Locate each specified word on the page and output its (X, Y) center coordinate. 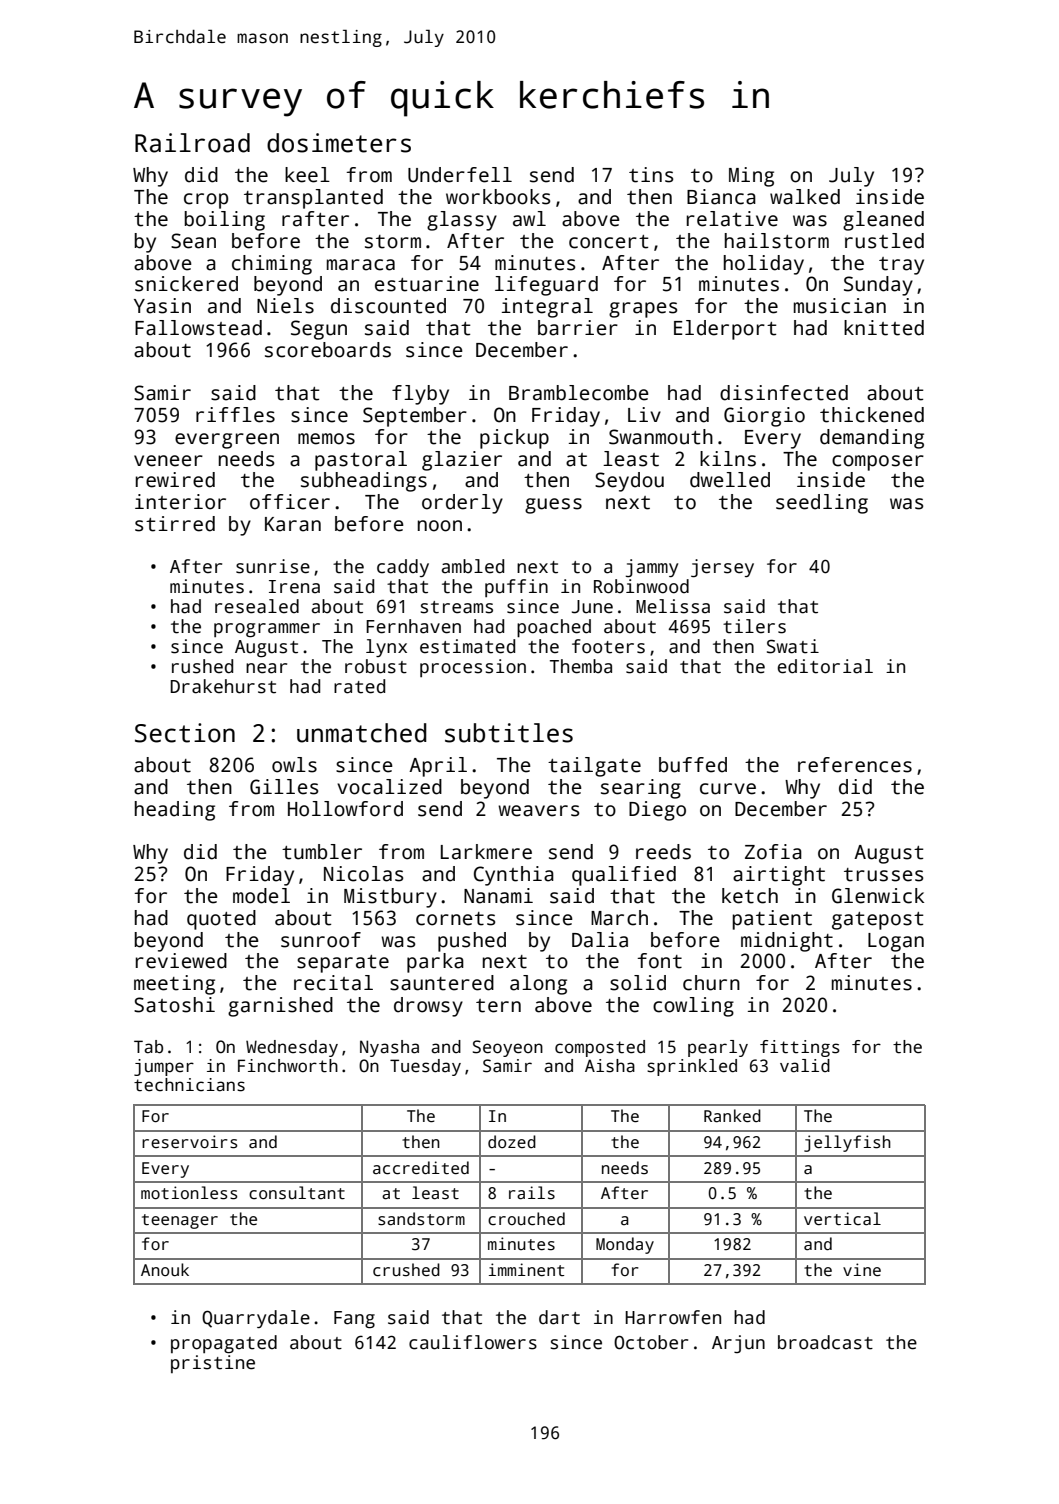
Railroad (192, 143)
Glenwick (878, 896)
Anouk (165, 1269)
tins (651, 175)
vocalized (389, 787)
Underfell (460, 175)
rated (359, 686)
